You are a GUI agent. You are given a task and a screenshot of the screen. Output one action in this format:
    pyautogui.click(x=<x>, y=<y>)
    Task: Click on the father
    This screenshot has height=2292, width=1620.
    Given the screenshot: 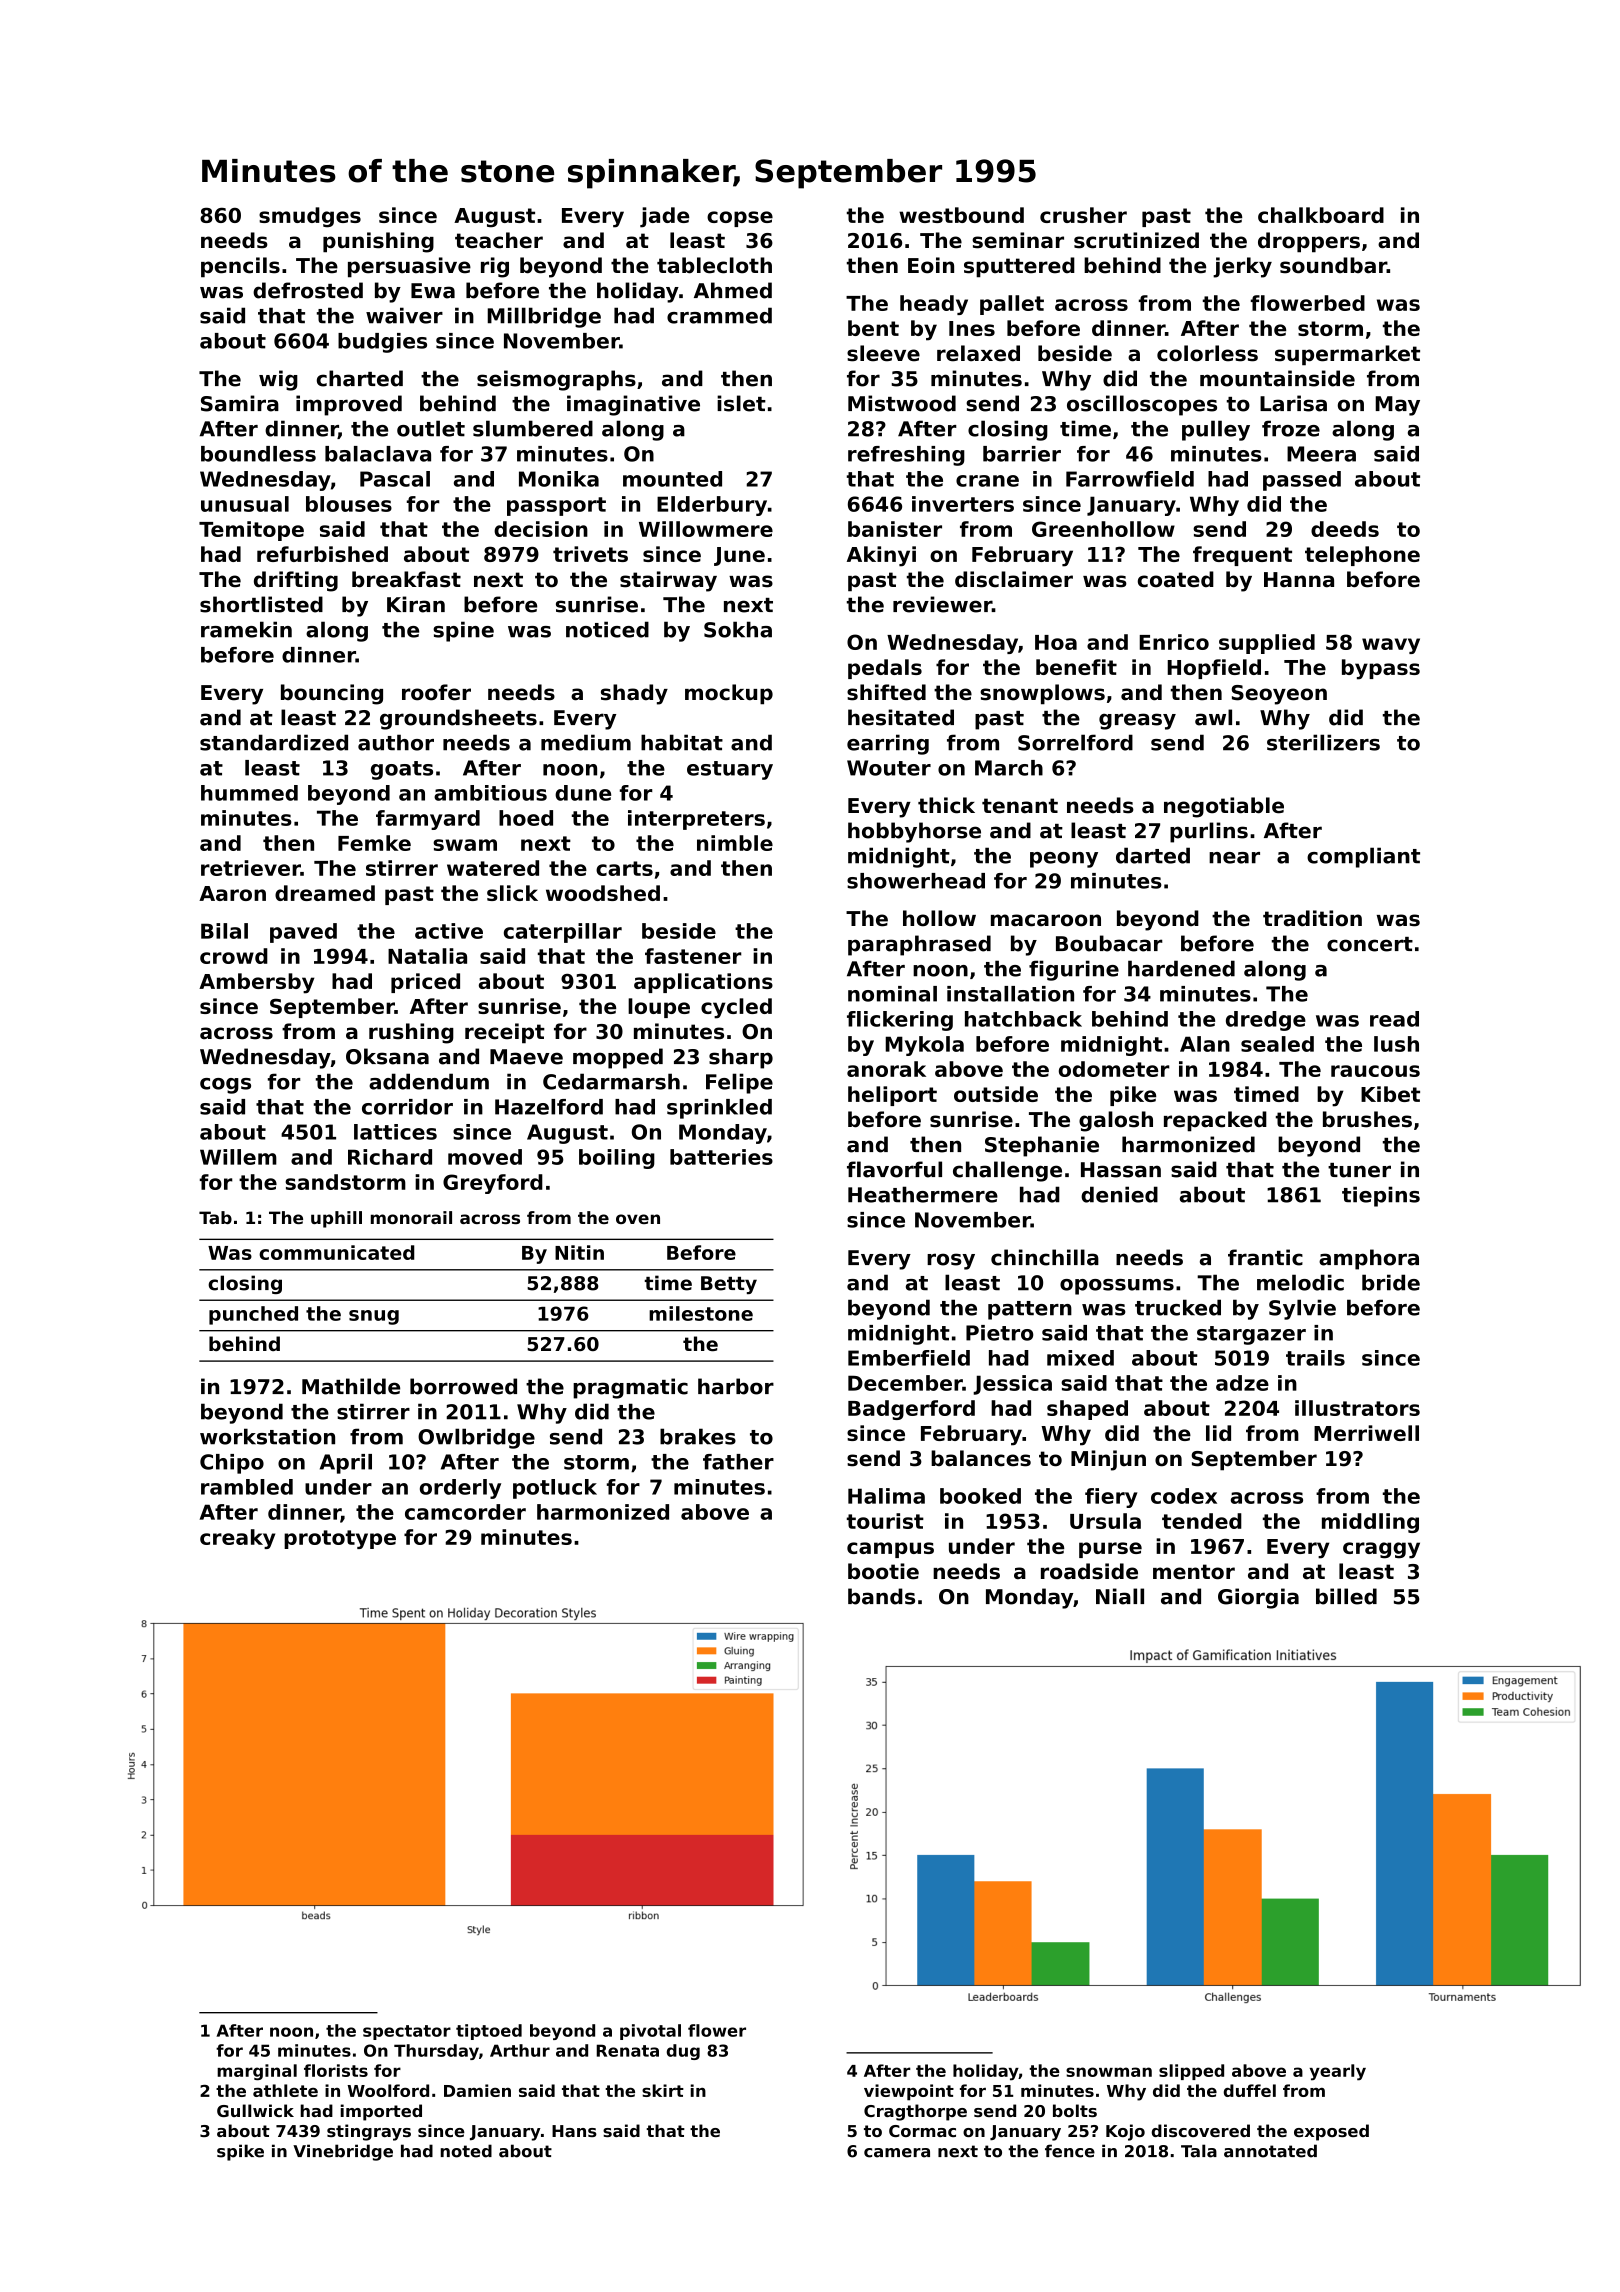 What is the action you would take?
    pyautogui.click(x=738, y=1462)
